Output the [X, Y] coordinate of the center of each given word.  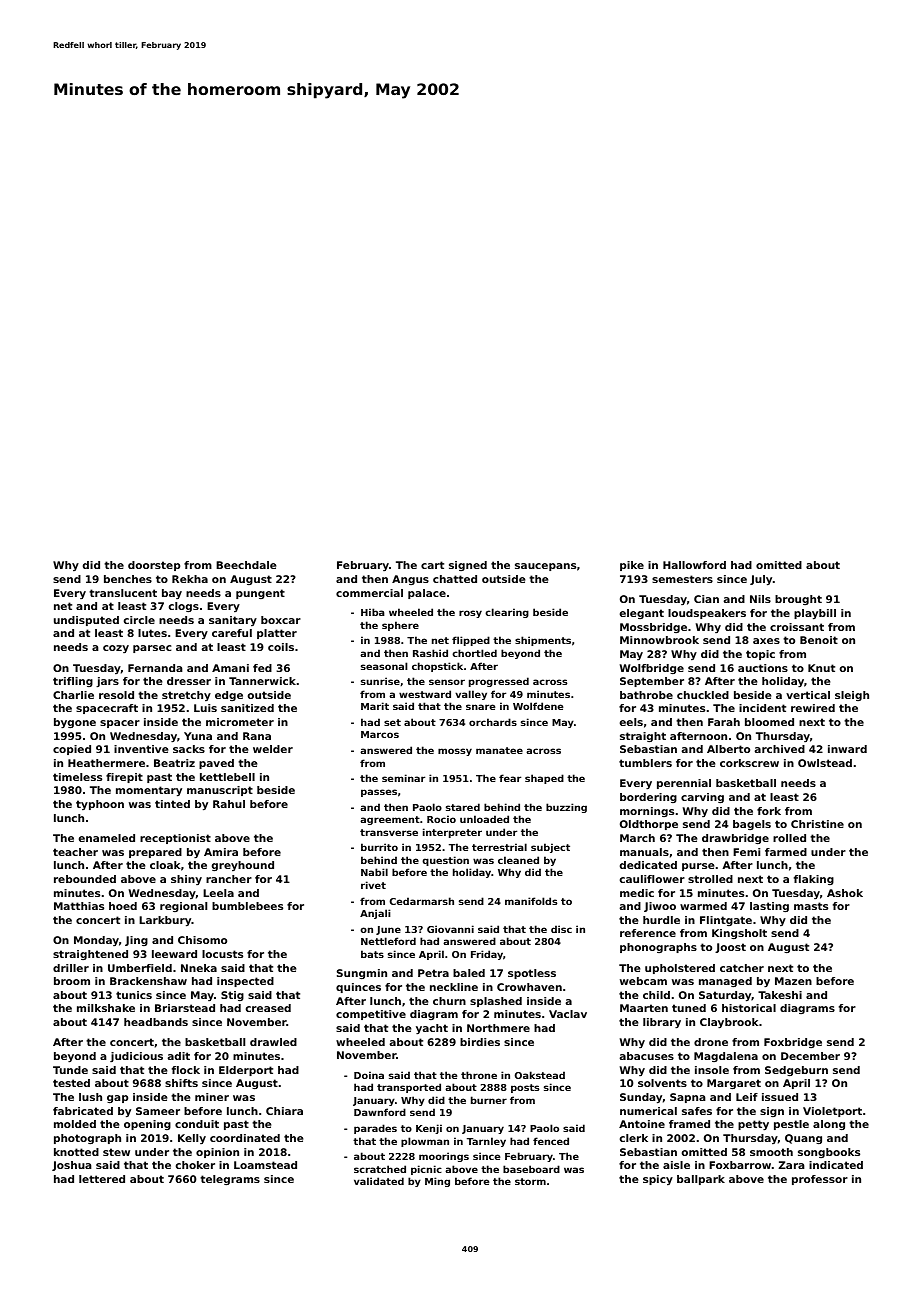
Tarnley [486, 1142]
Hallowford [694, 565]
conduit [197, 1124]
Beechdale [246, 565]
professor [820, 1180]
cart [432, 565]
